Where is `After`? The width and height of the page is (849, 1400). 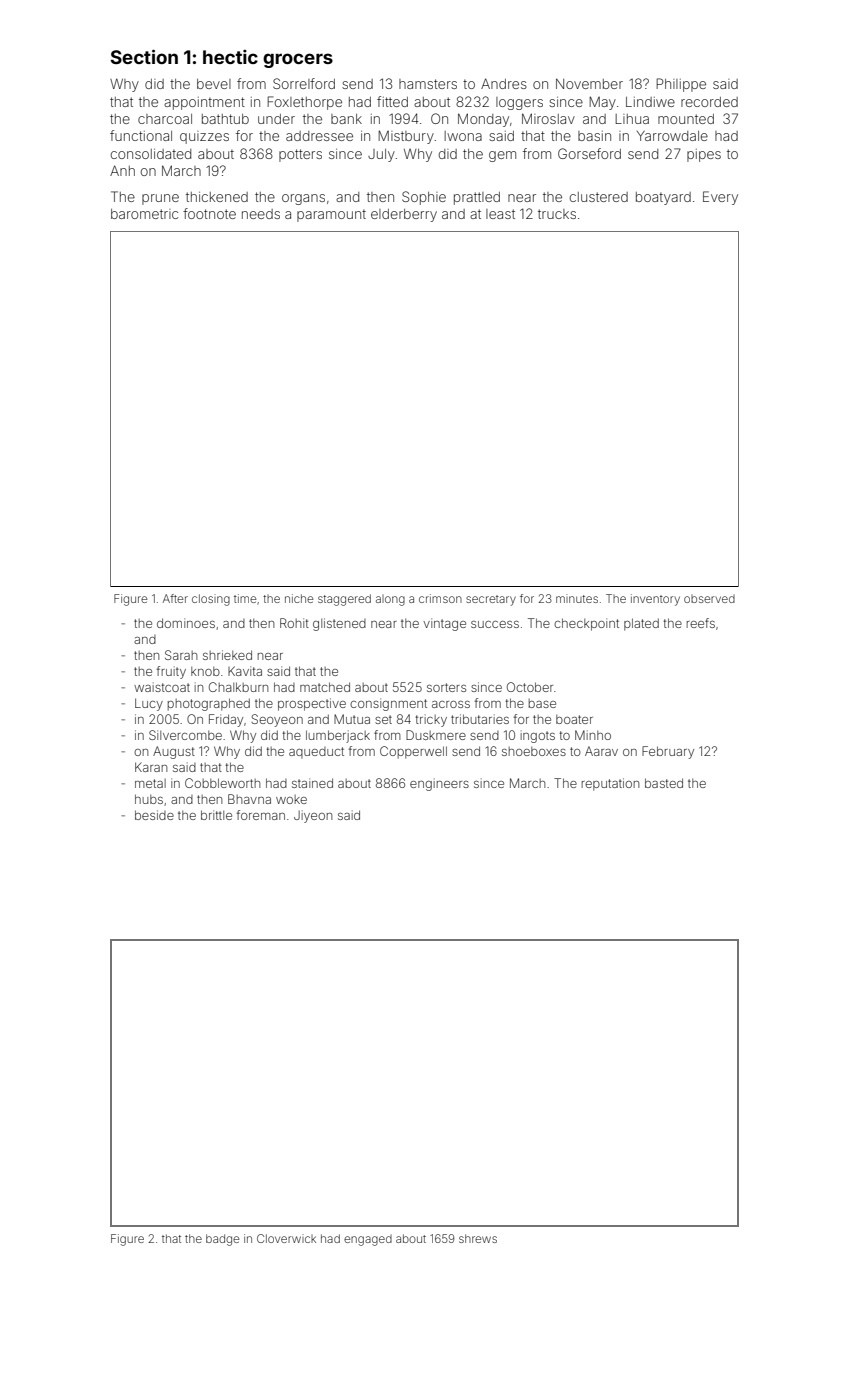 After is located at coordinates (175, 598).
